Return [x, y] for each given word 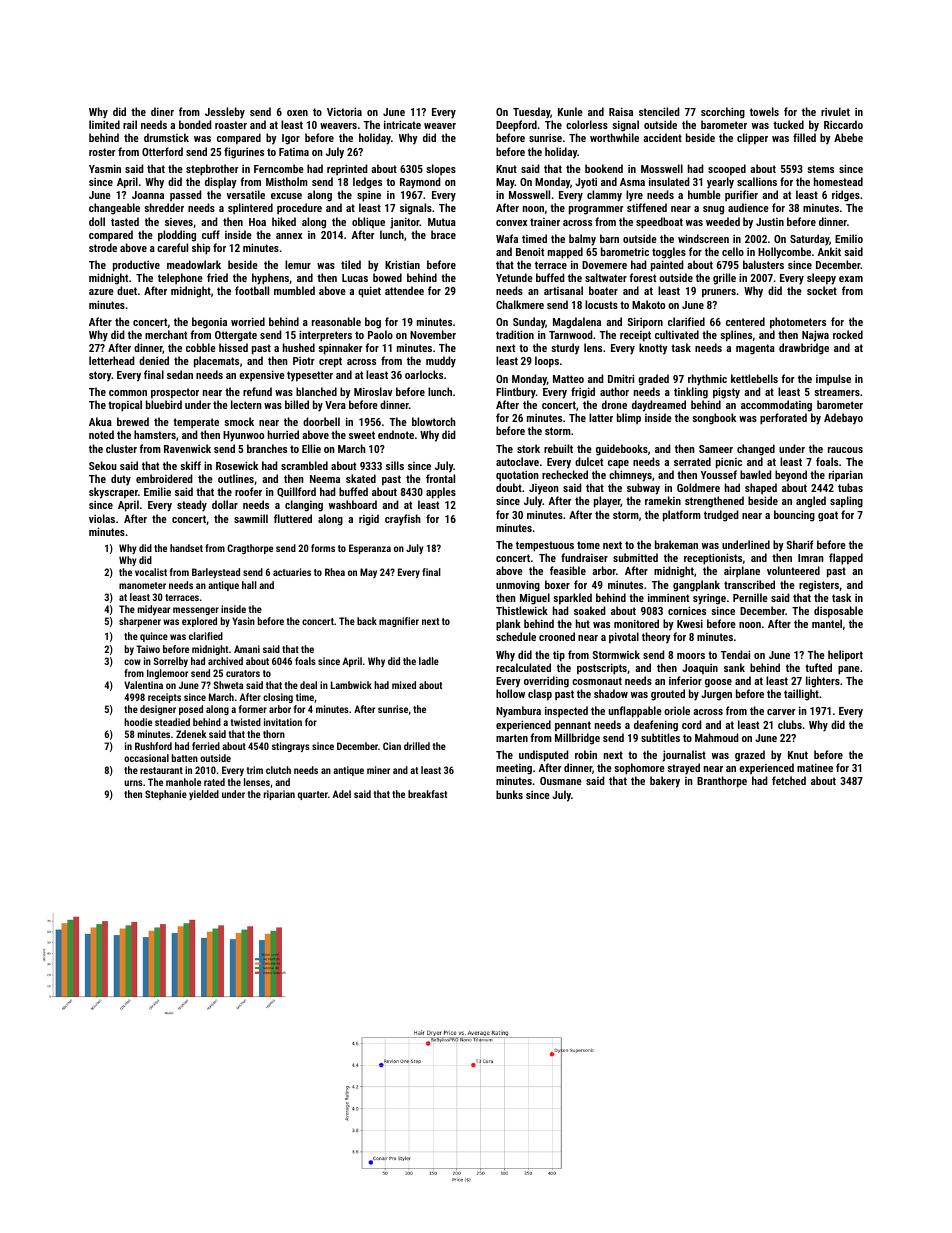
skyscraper [113, 493]
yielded [204, 795]
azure [101, 292]
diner [162, 111]
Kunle [570, 111]
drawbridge [804, 349]
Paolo [380, 334]
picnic [729, 463]
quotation [517, 476]
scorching [723, 113]
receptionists [713, 559]
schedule [516, 636]
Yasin [243, 621]
